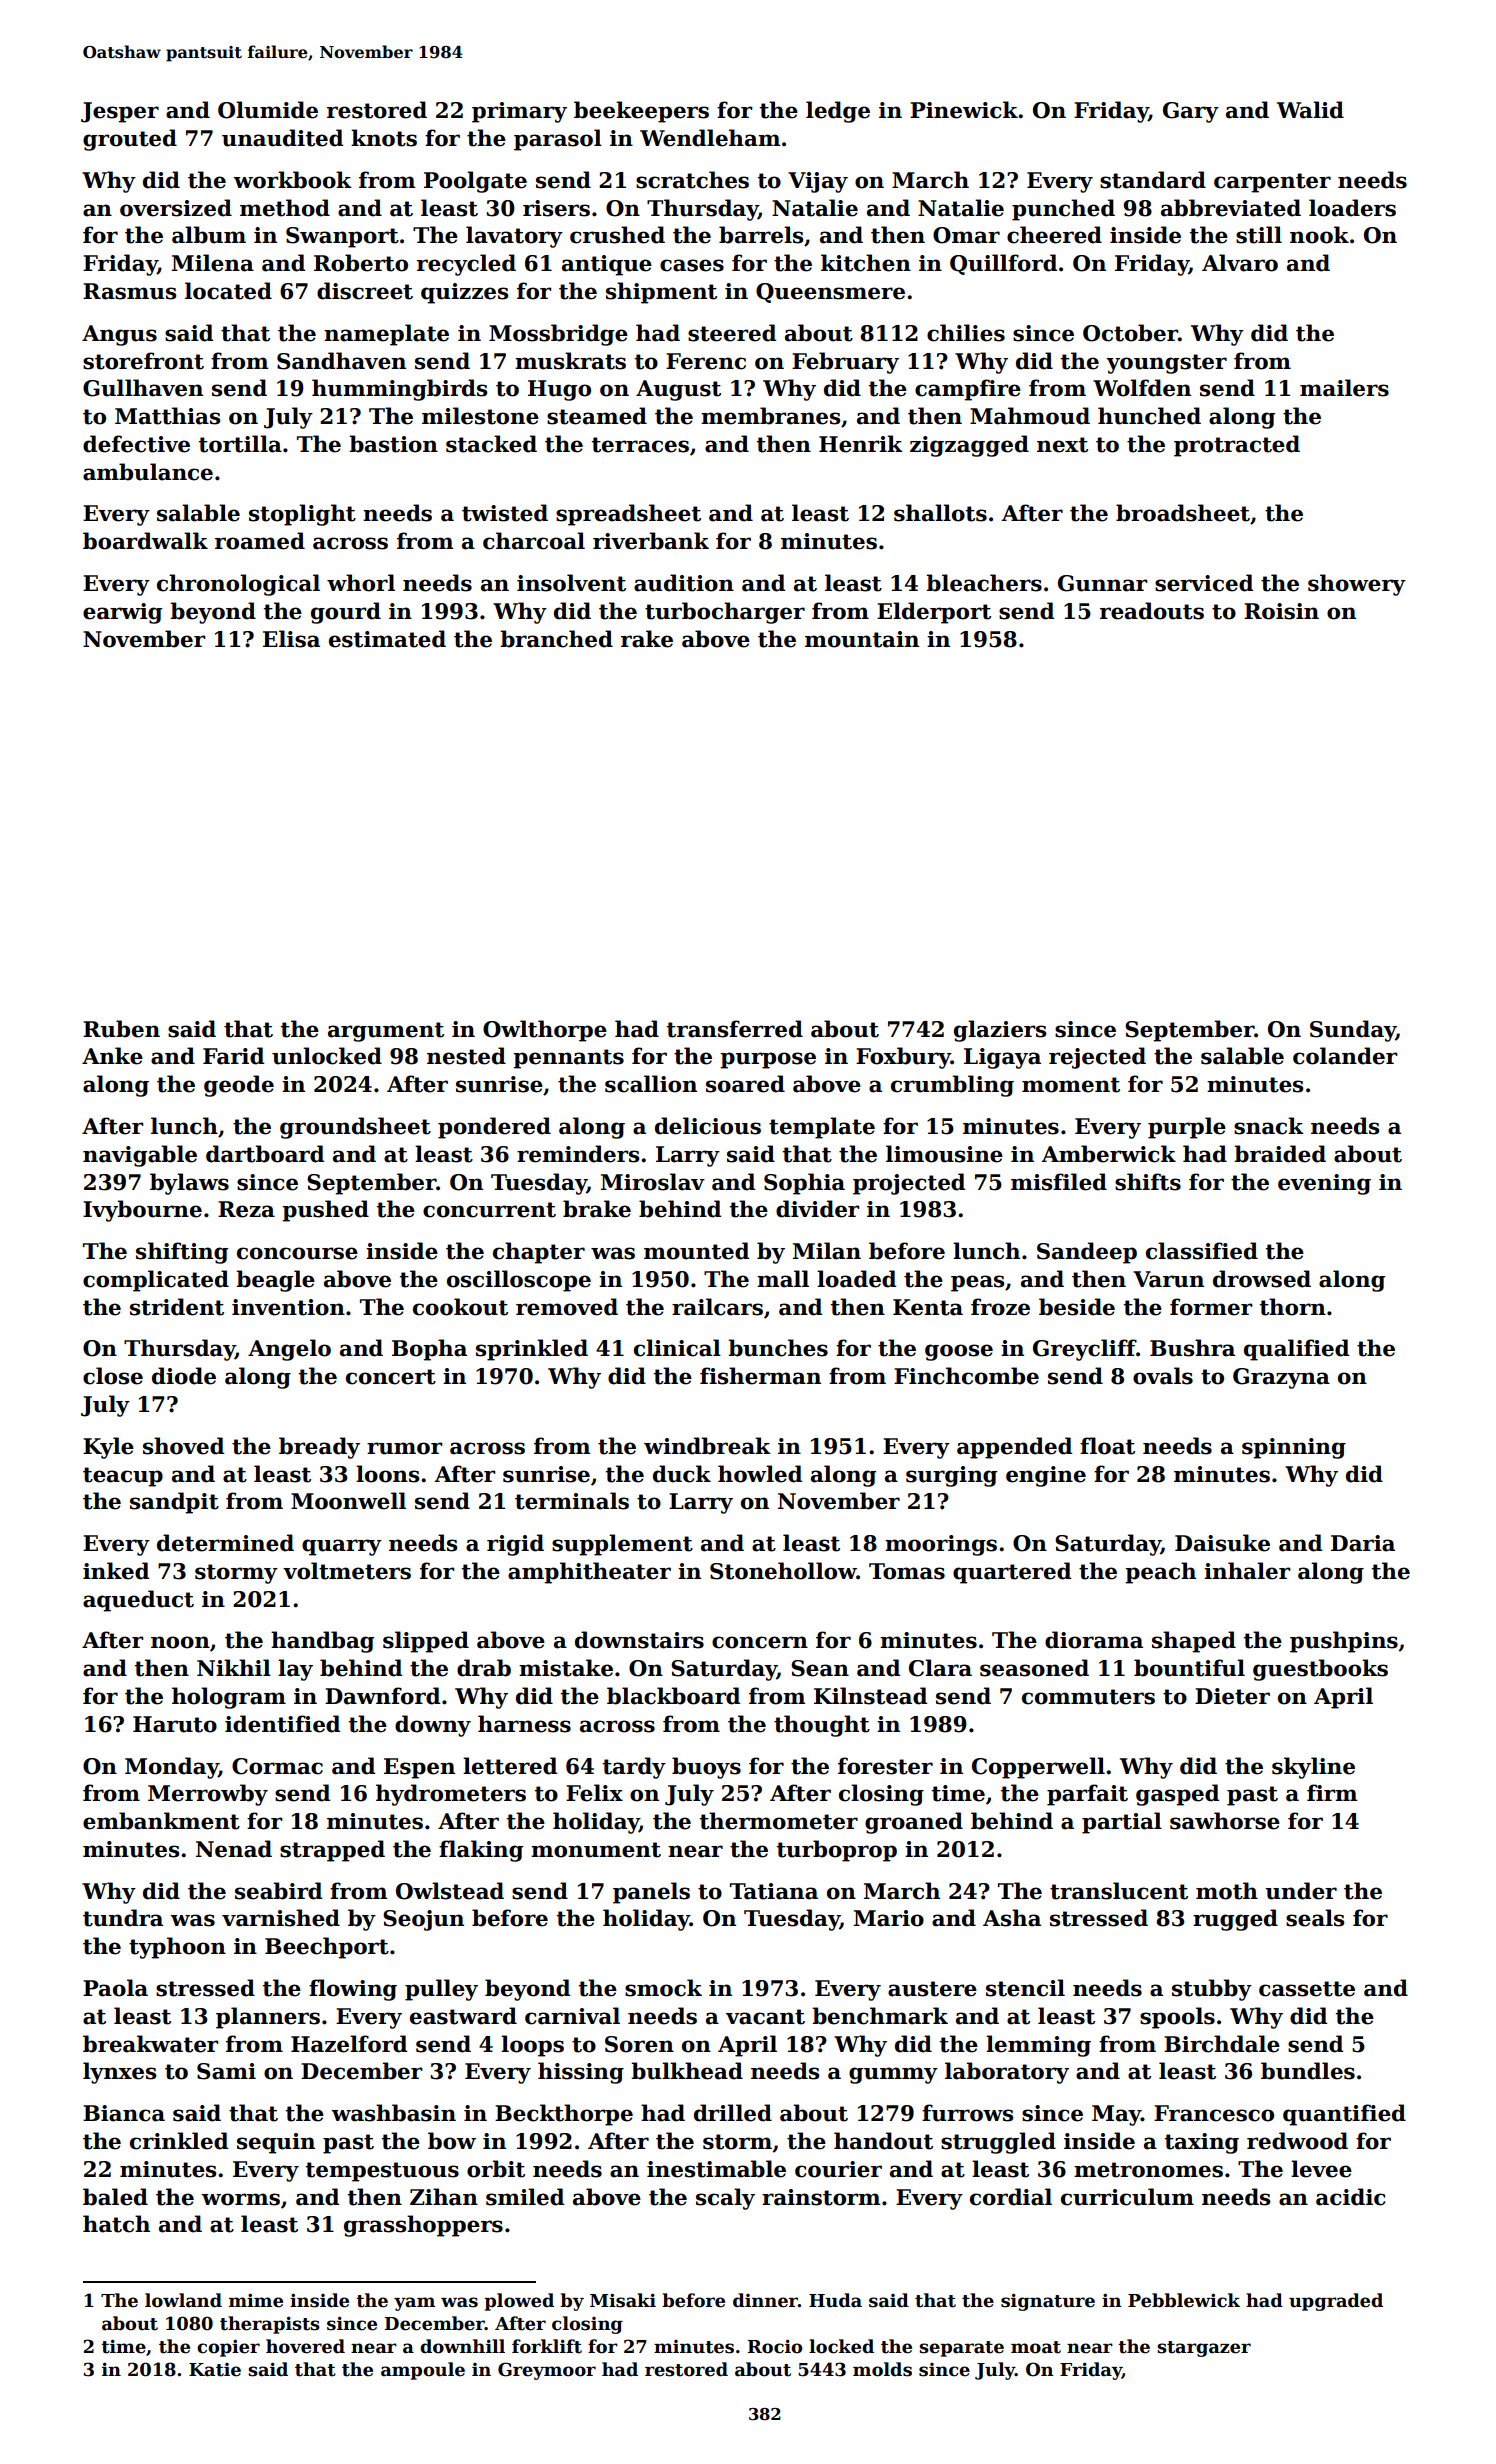 The height and width of the screenshot is (2464, 1496). What do you see at coordinates (1194, 1642) in the screenshot?
I see `shaped` at bounding box center [1194, 1642].
